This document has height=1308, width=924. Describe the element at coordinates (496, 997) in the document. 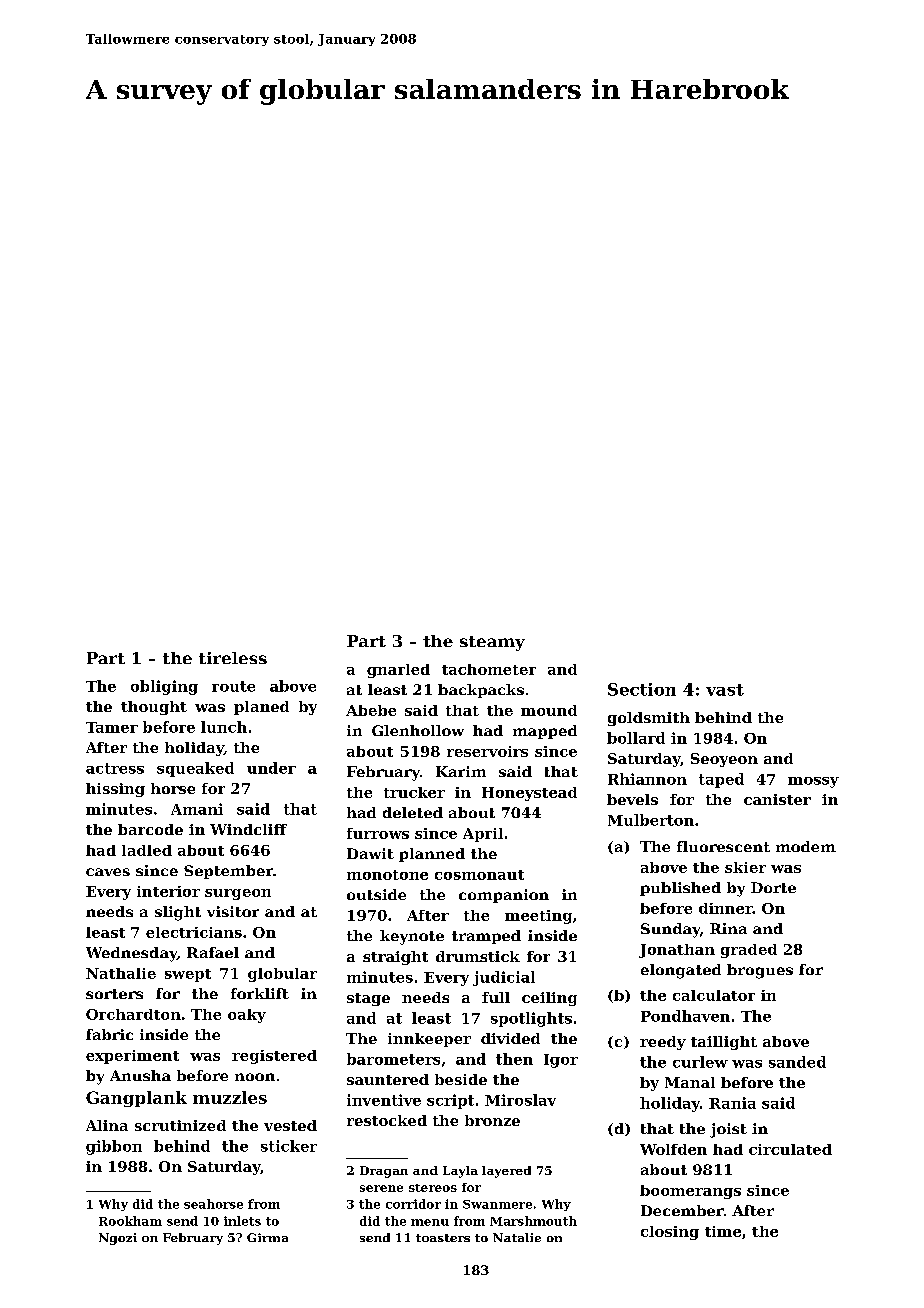

I see `full` at that location.
